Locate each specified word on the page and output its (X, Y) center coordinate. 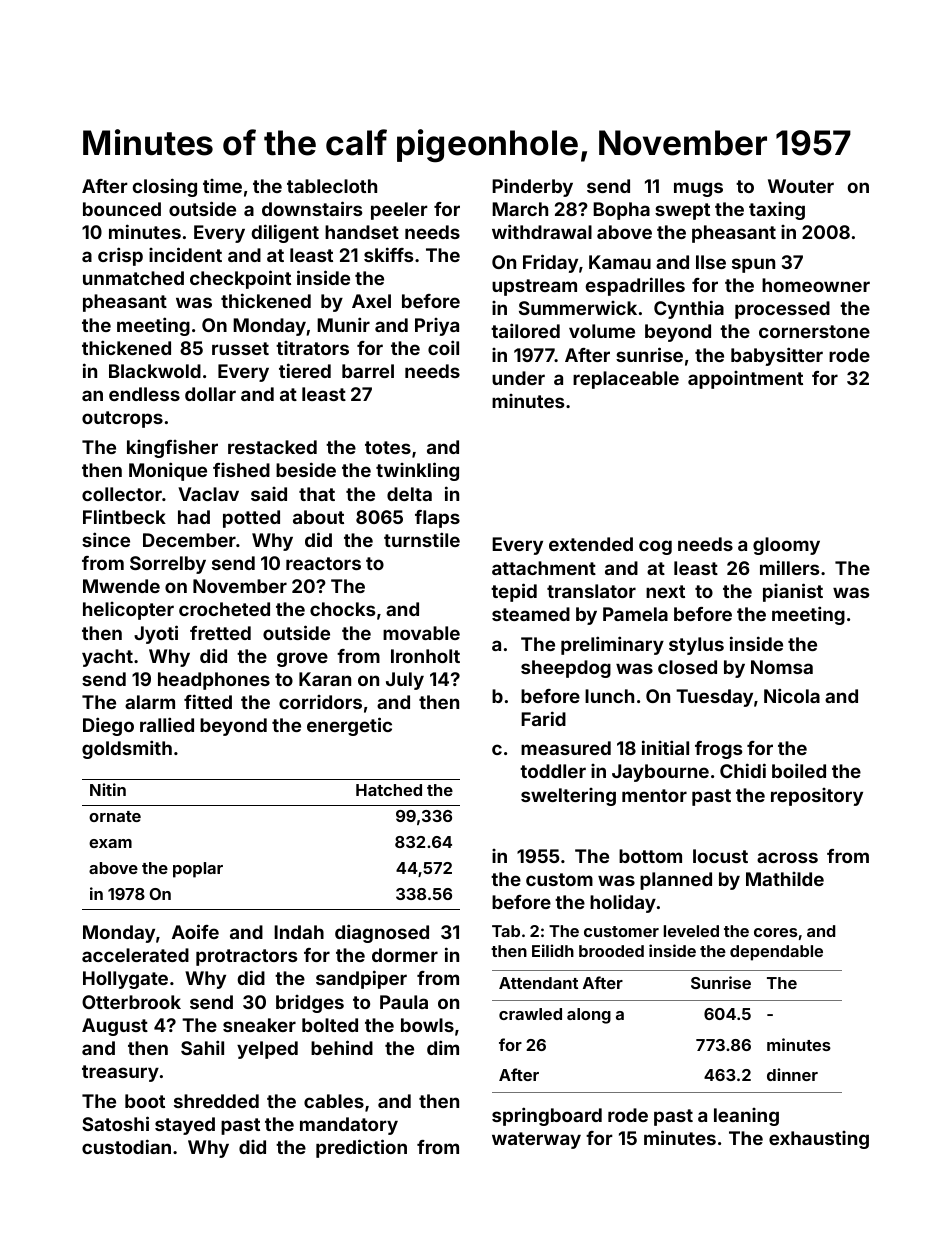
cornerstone (814, 331)
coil (443, 347)
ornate (115, 816)
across (787, 857)
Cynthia (689, 309)
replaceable (626, 380)
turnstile (422, 539)
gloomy (786, 546)
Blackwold (155, 371)
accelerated (135, 955)
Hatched (389, 790)
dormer (405, 955)
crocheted (224, 609)
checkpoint (240, 279)
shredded (216, 1101)
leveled (691, 931)
